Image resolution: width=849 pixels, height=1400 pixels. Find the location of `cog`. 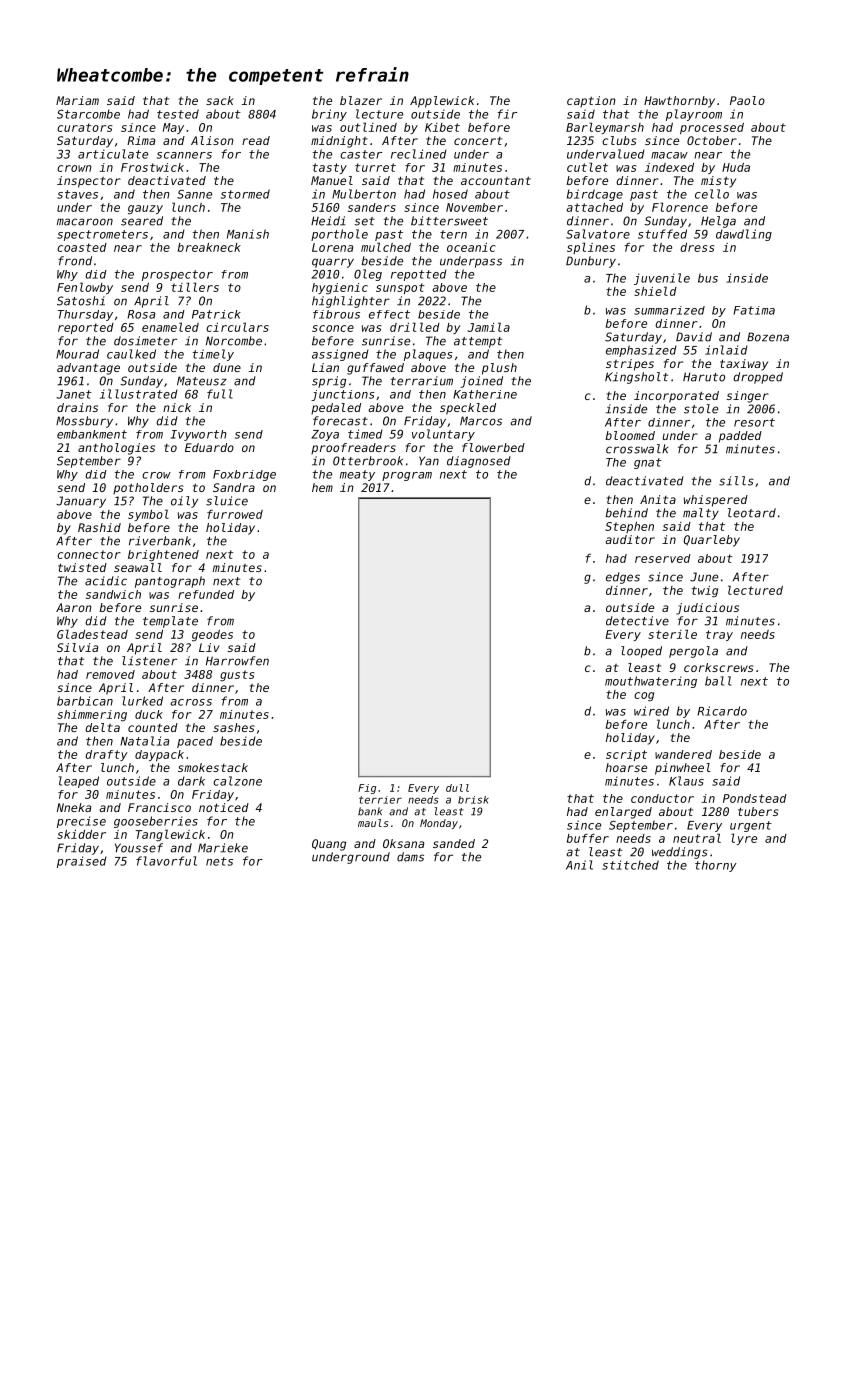

cog is located at coordinates (644, 696).
